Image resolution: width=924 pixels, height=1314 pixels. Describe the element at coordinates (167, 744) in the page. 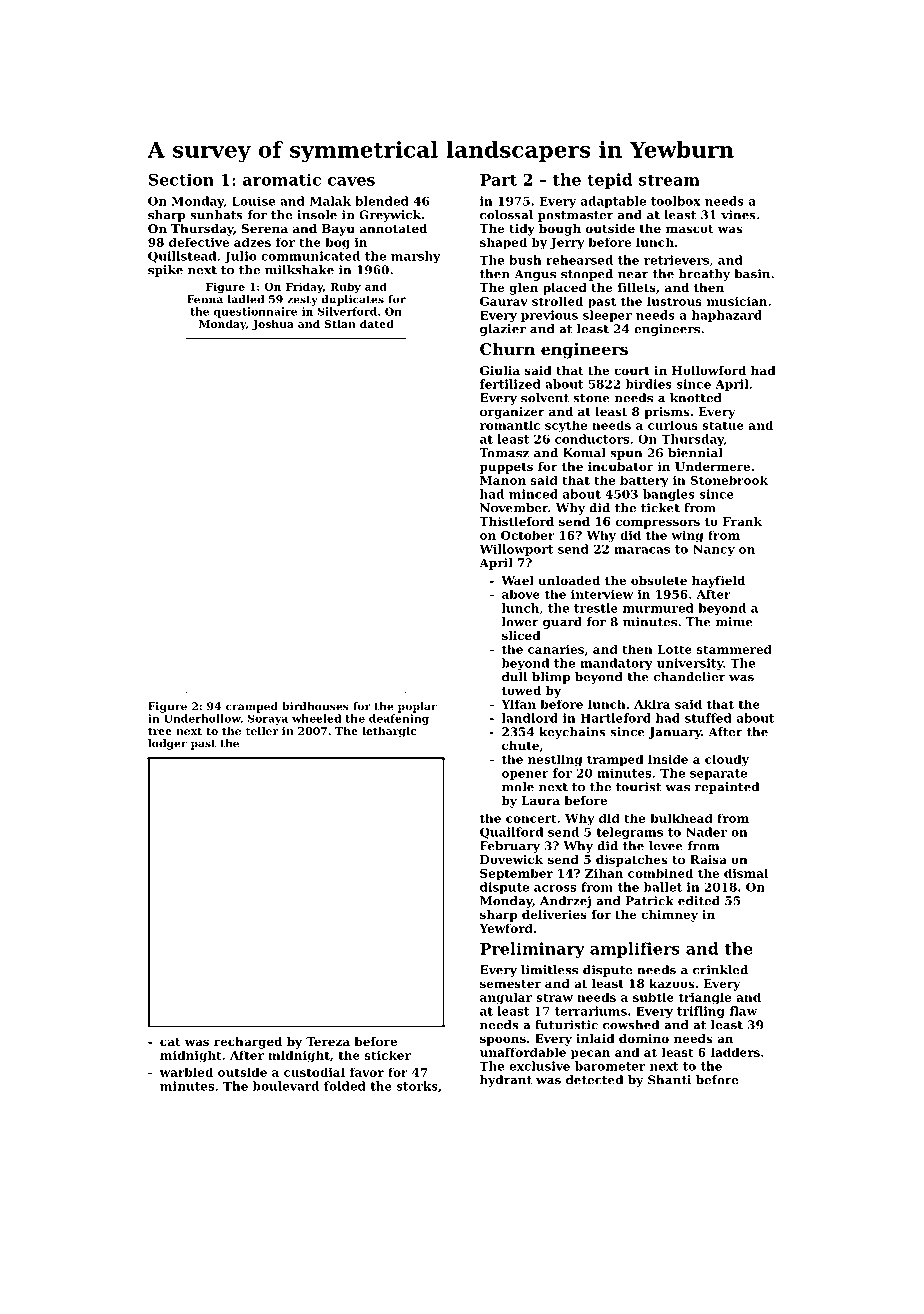

I see `lodger` at that location.
